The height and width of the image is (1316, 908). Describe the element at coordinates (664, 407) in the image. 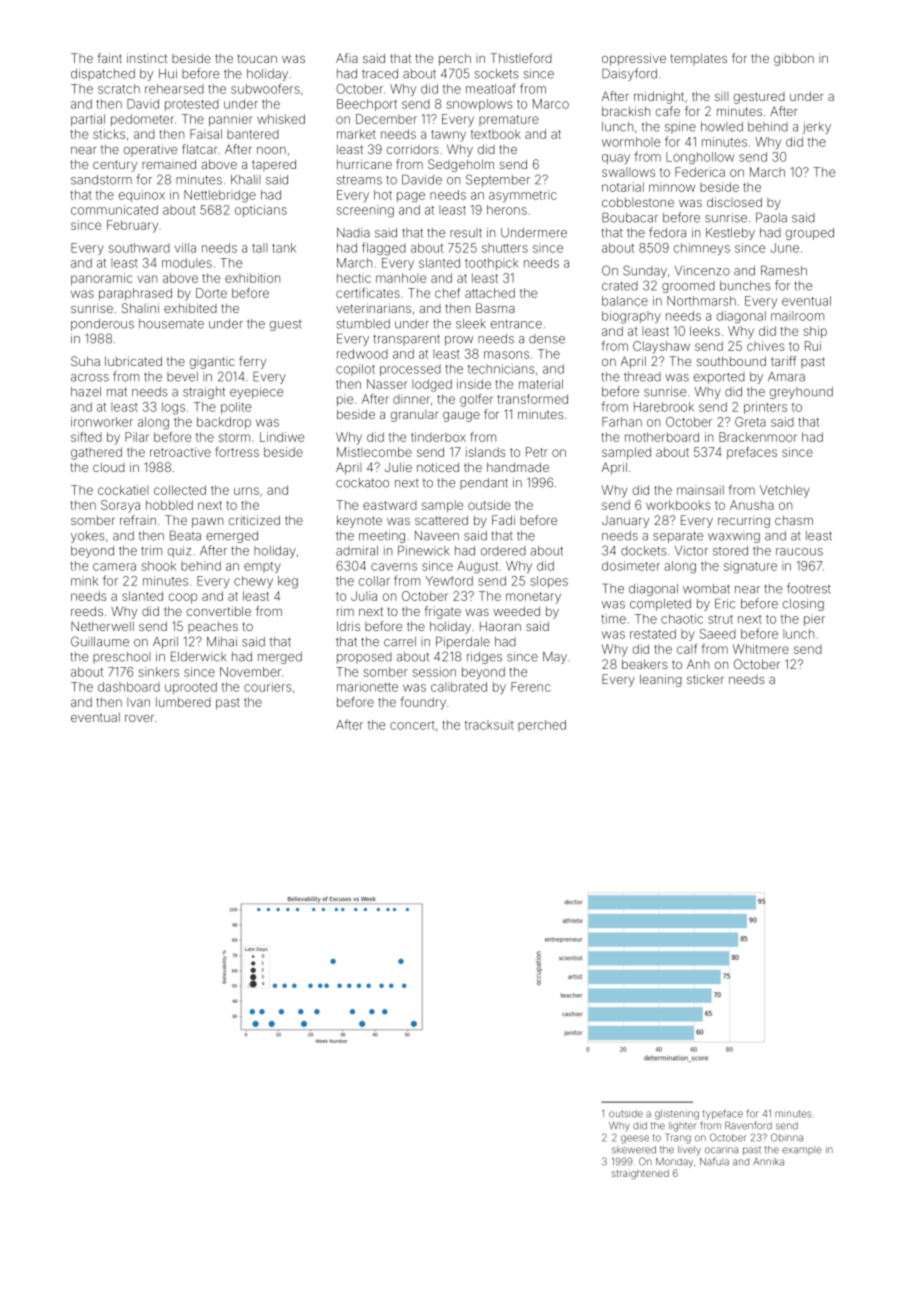

I see `Harebrook` at that location.
